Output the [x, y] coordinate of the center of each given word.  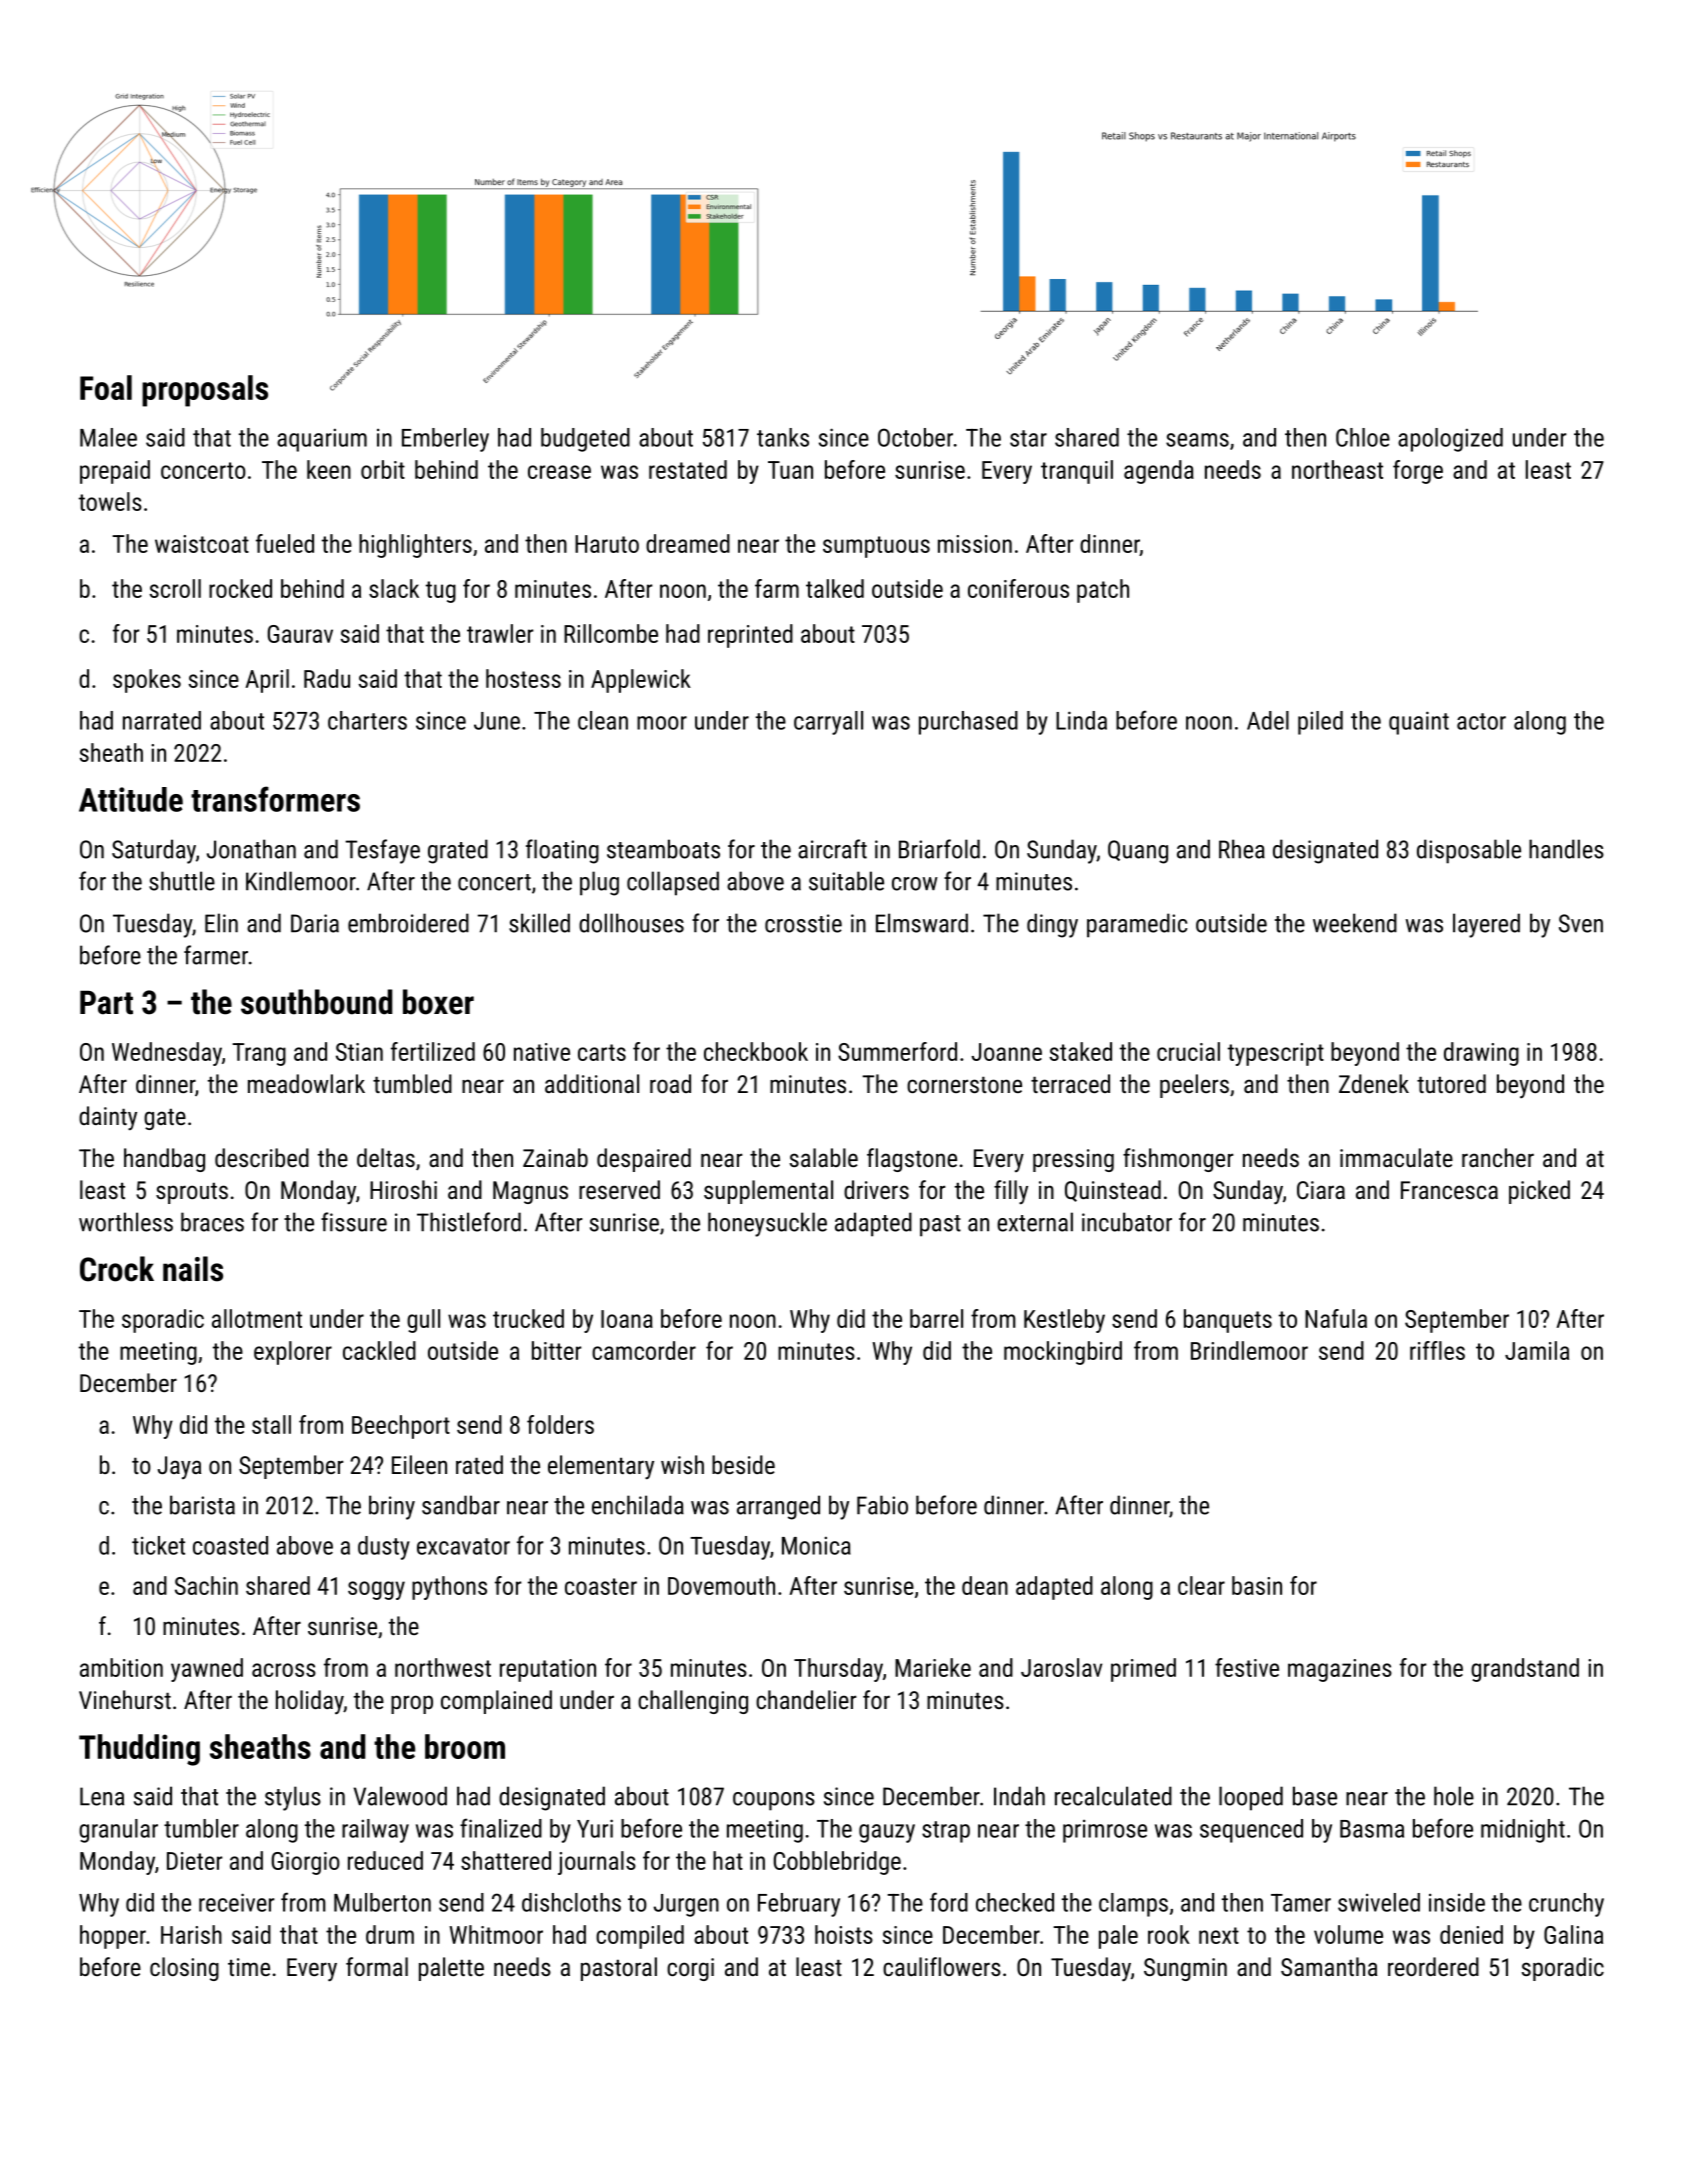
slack [394, 588]
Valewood [400, 1796]
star [1028, 438]
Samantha [1329, 1966]
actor [1481, 721]
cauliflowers [942, 1966]
